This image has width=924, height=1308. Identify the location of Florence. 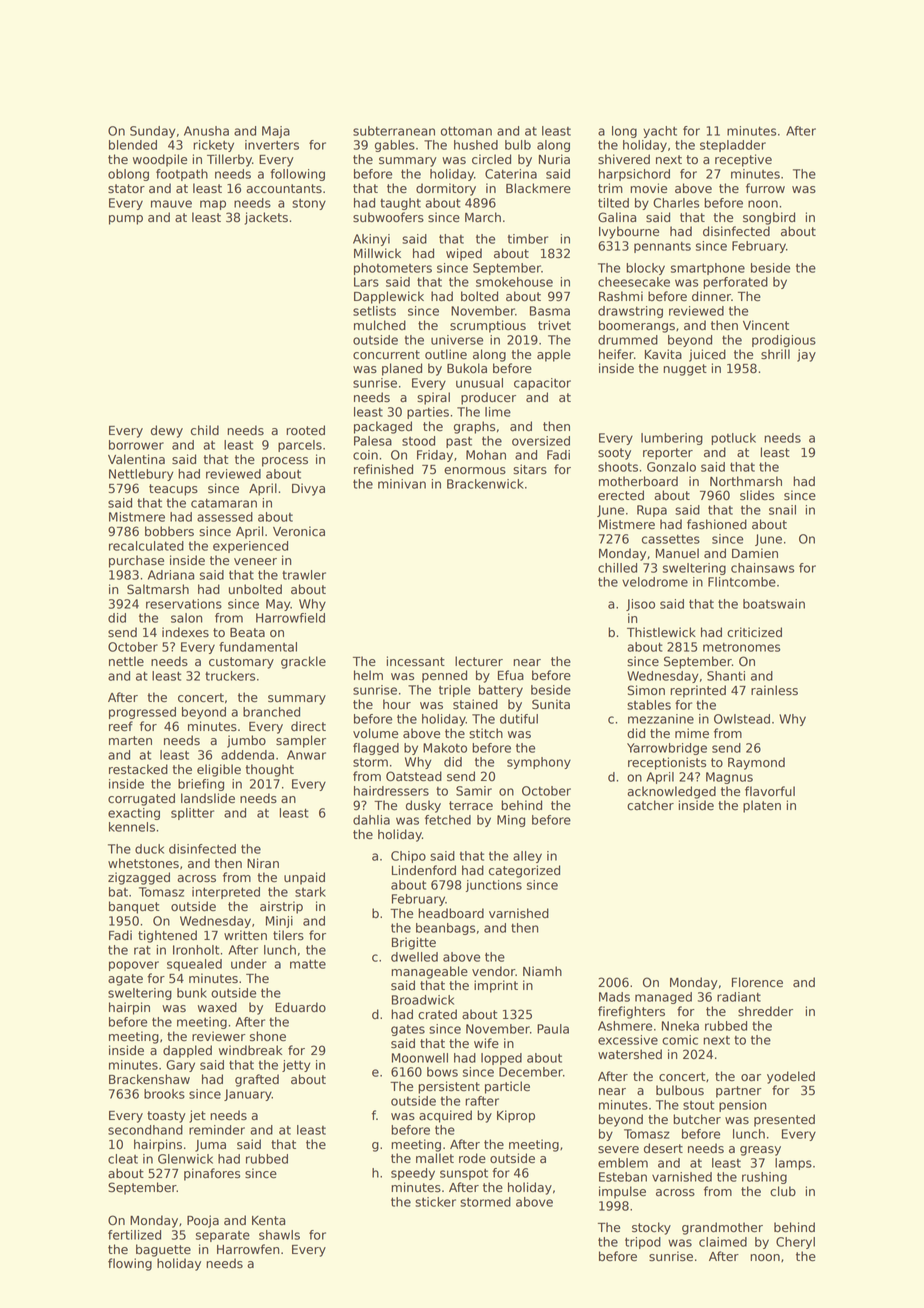
(757, 982).
